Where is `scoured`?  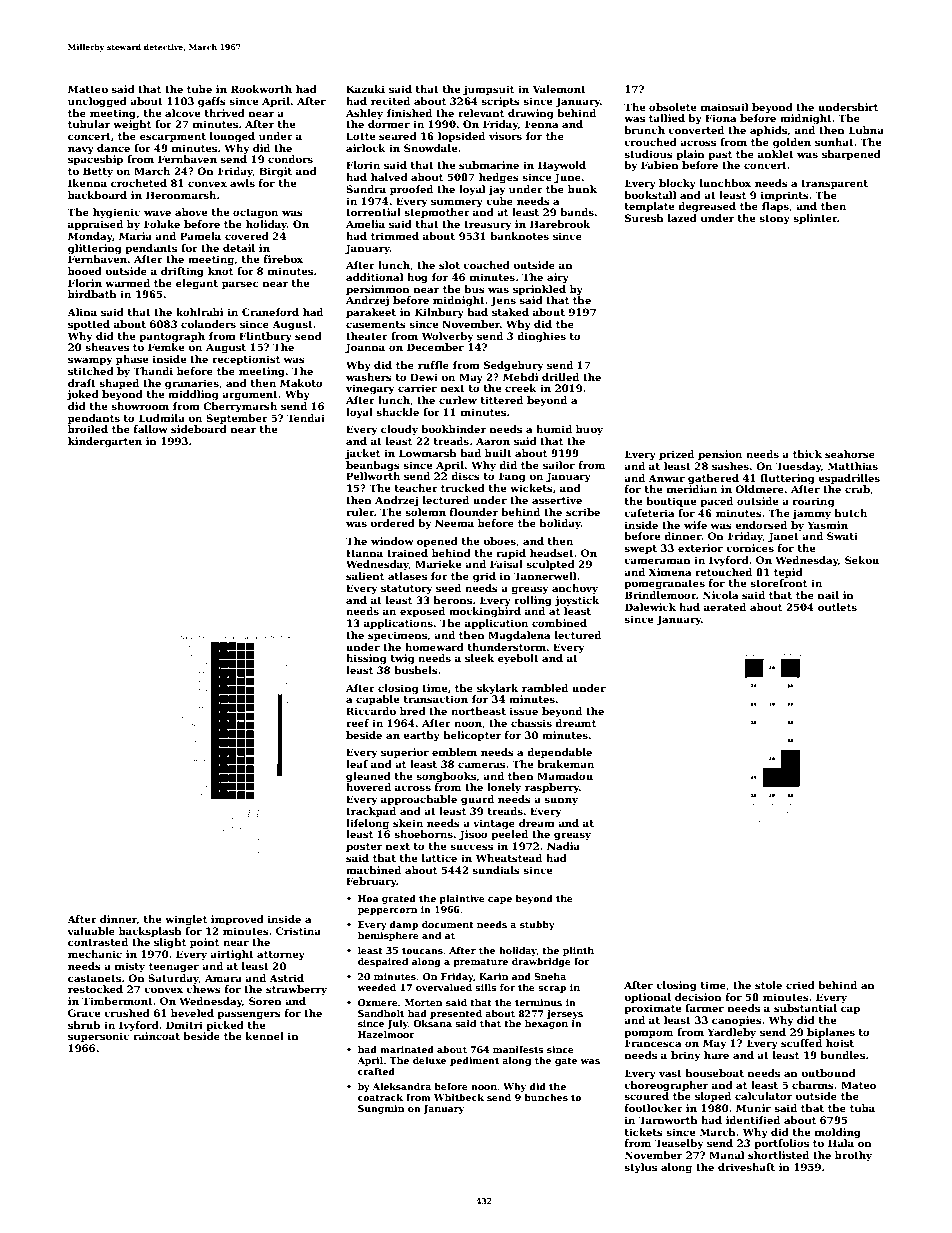
scoured is located at coordinates (646, 1096).
